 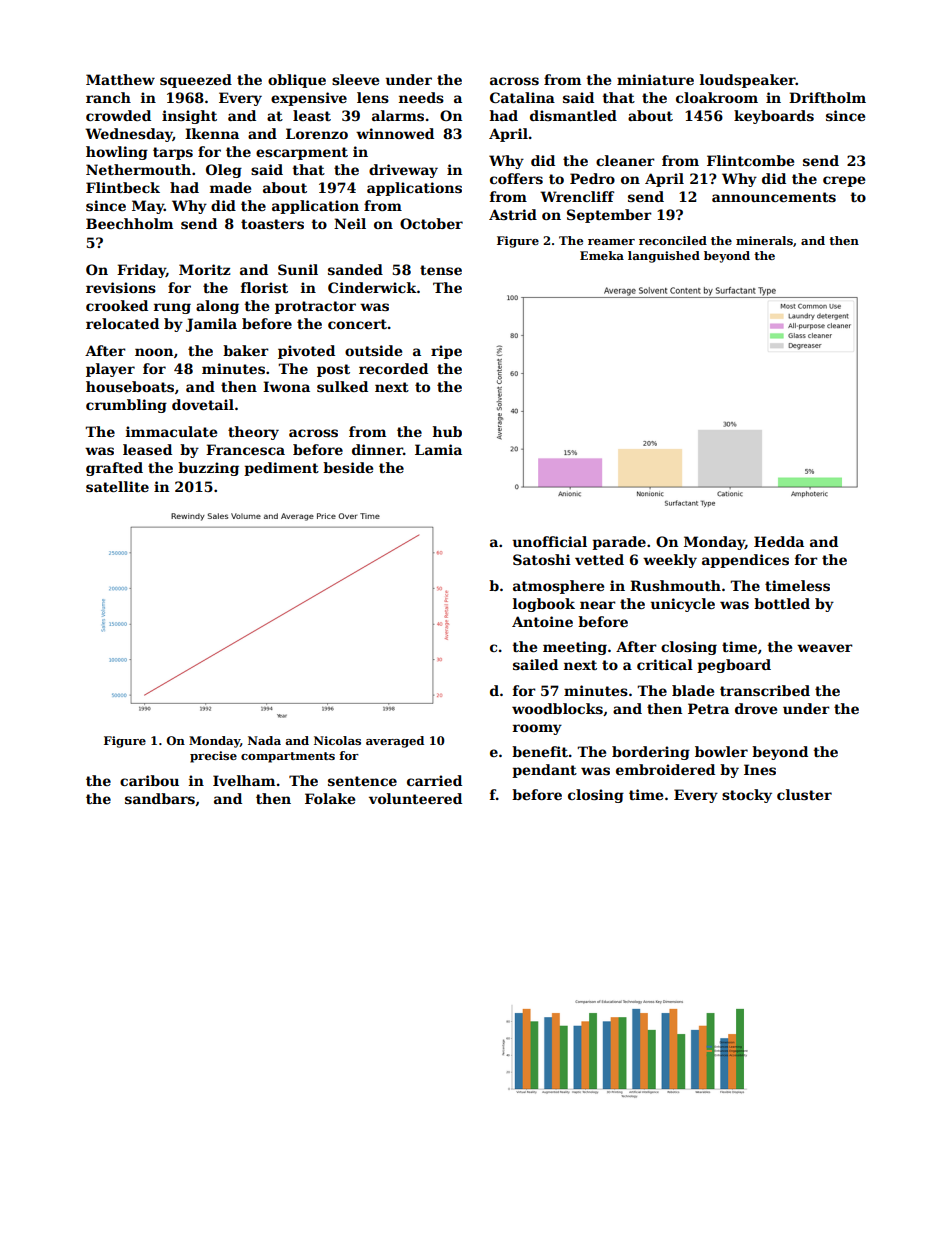 What do you see at coordinates (298, 269) in the screenshot?
I see `Sunil` at bounding box center [298, 269].
